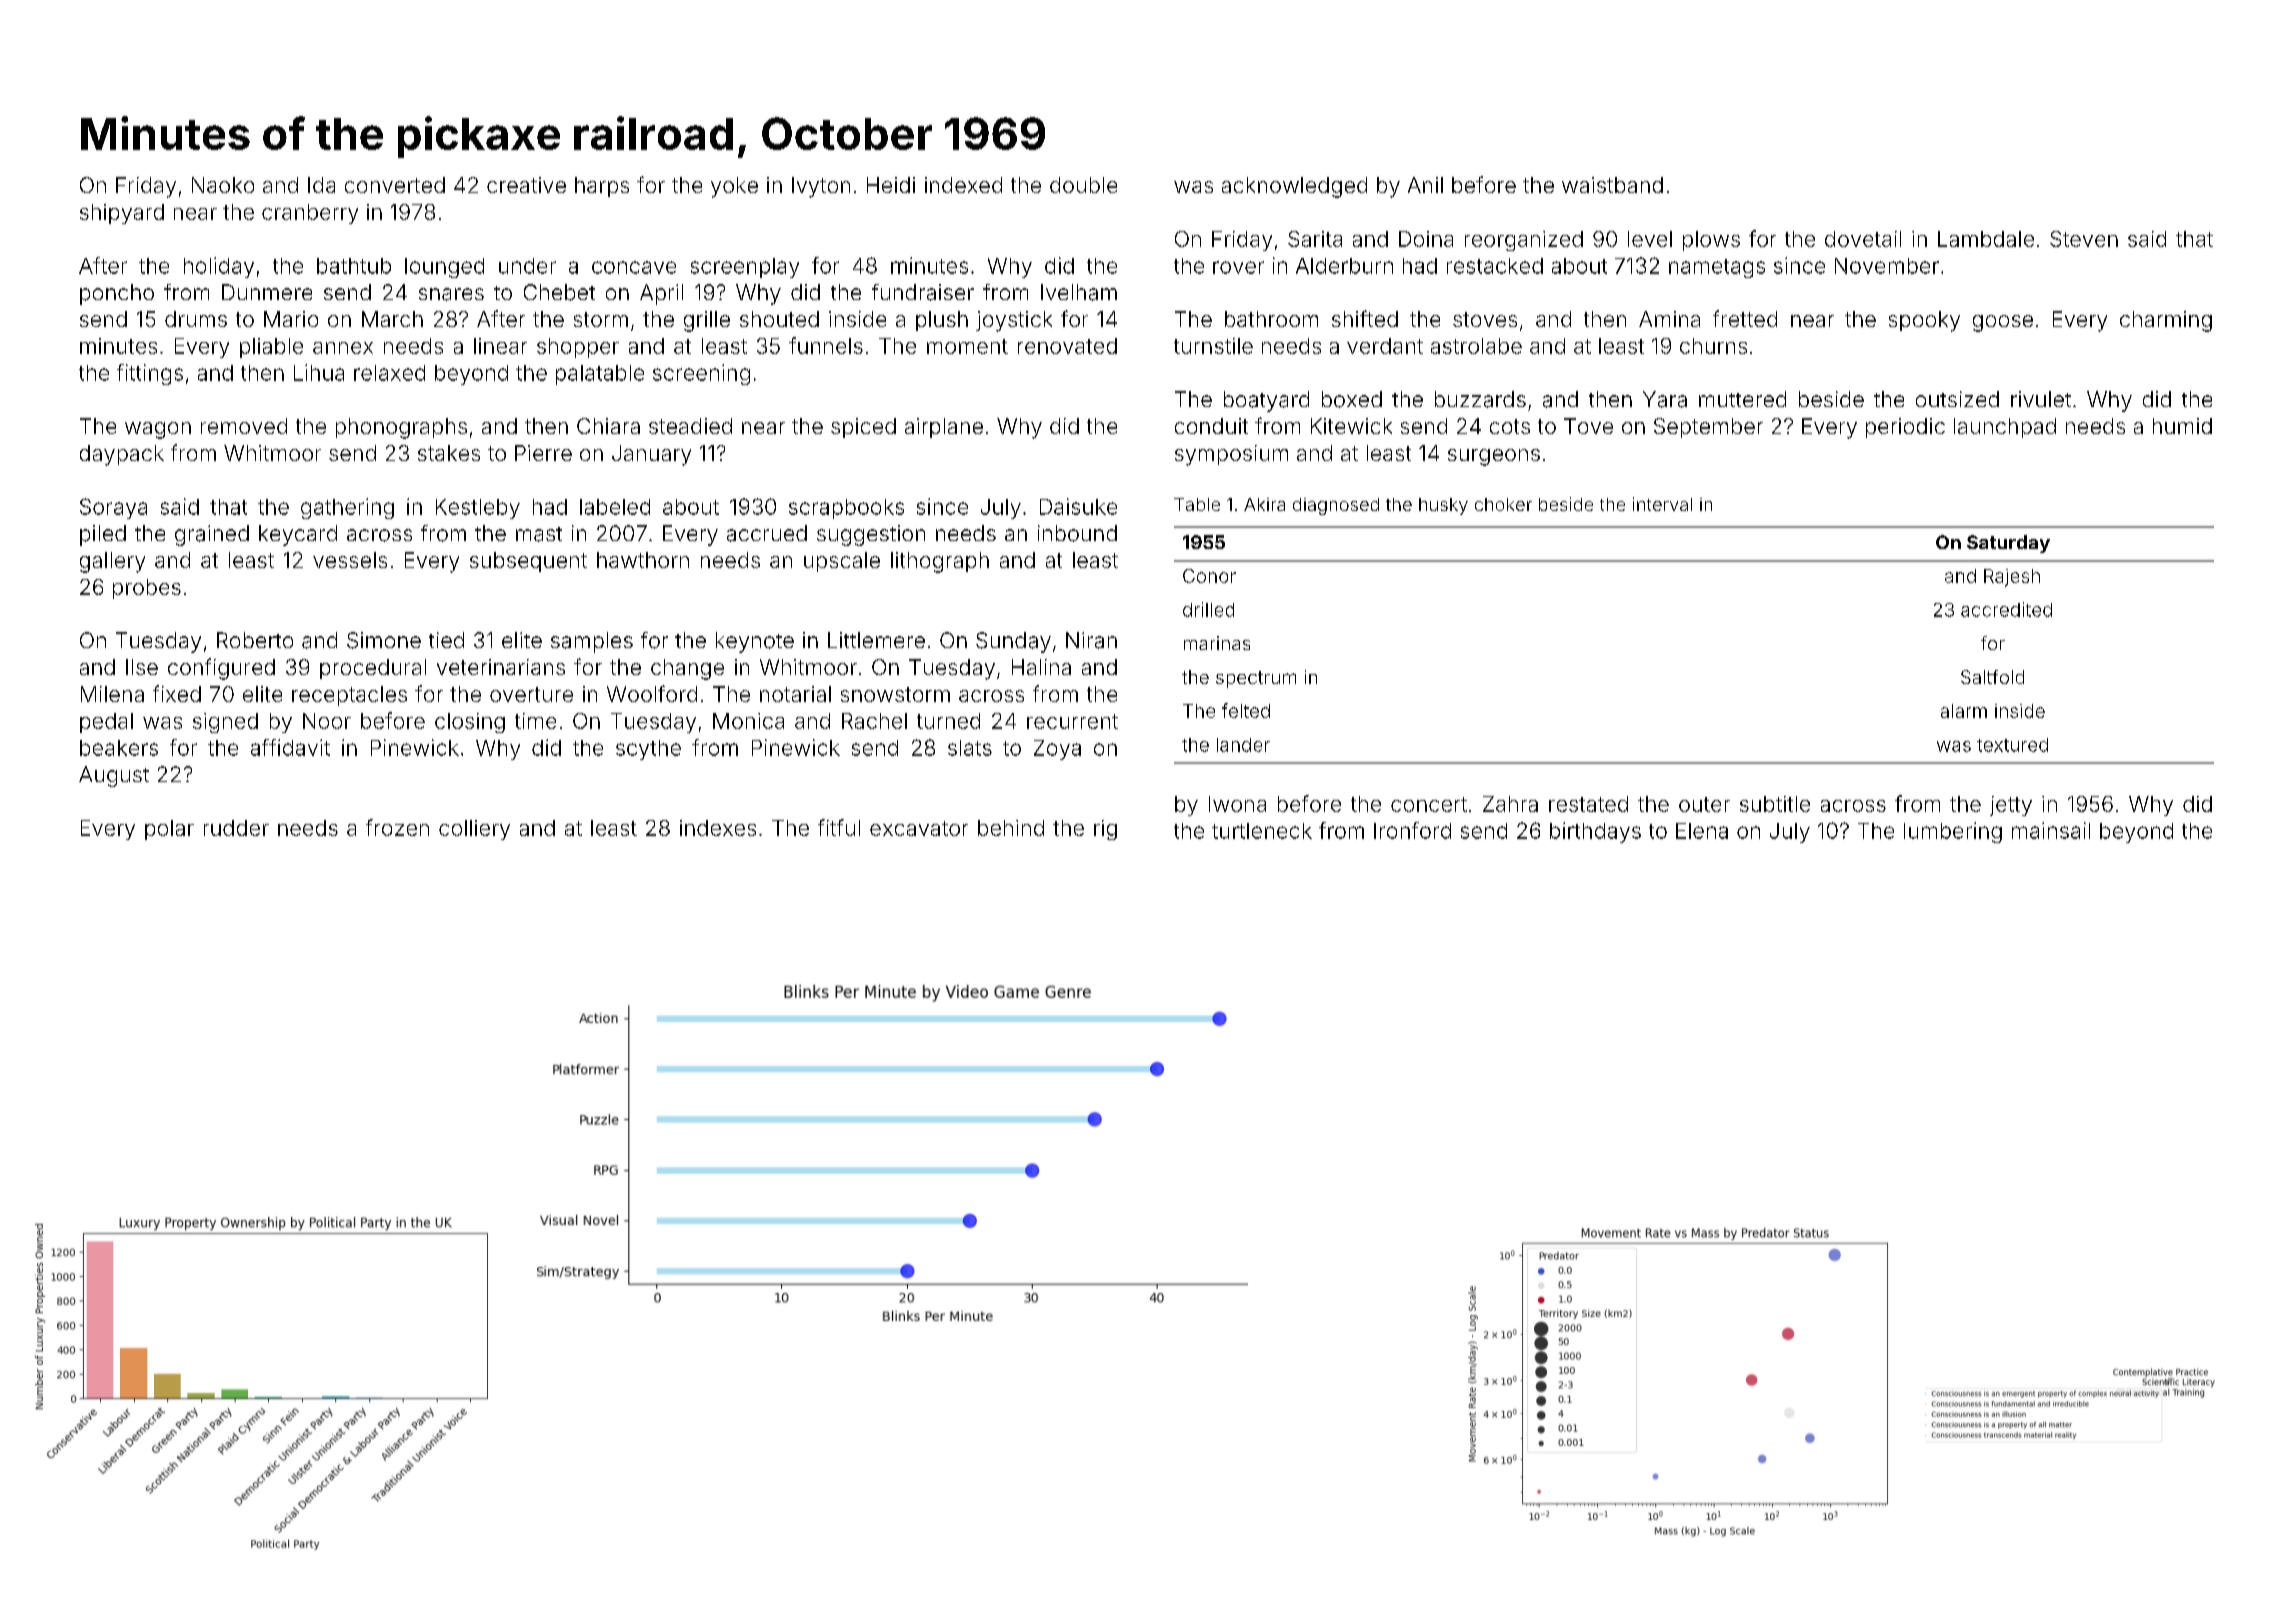  Describe the element at coordinates (2041, 399) in the screenshot. I see `rivulet` at that location.
